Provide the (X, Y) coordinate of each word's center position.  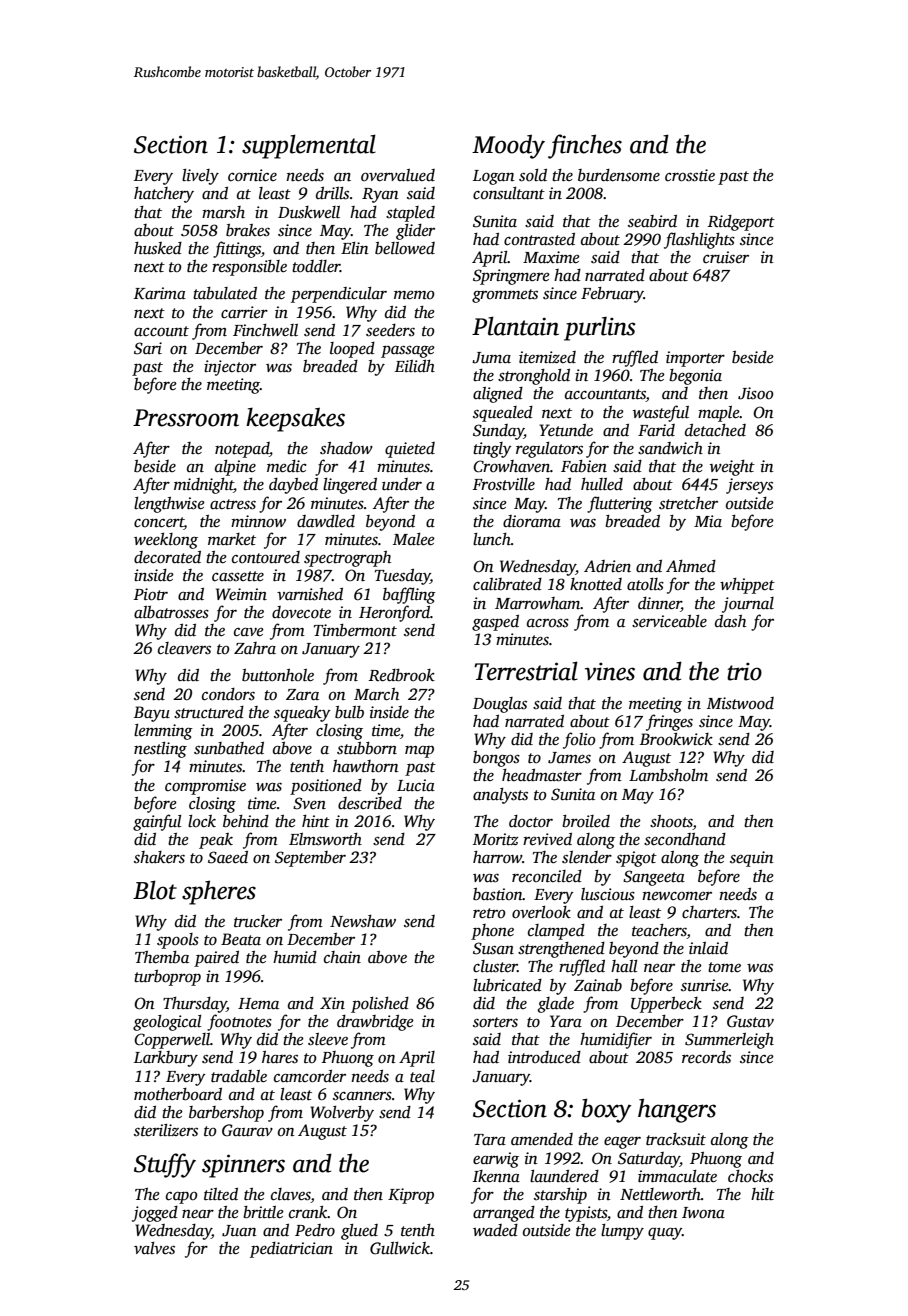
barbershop (226, 1114)
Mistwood (740, 703)
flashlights (699, 240)
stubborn (367, 748)
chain (342, 957)
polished (380, 1005)
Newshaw (363, 921)
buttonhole (278, 675)
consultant (509, 193)
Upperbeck (666, 1005)
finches (585, 146)
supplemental (309, 146)
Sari (148, 348)
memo (414, 295)
